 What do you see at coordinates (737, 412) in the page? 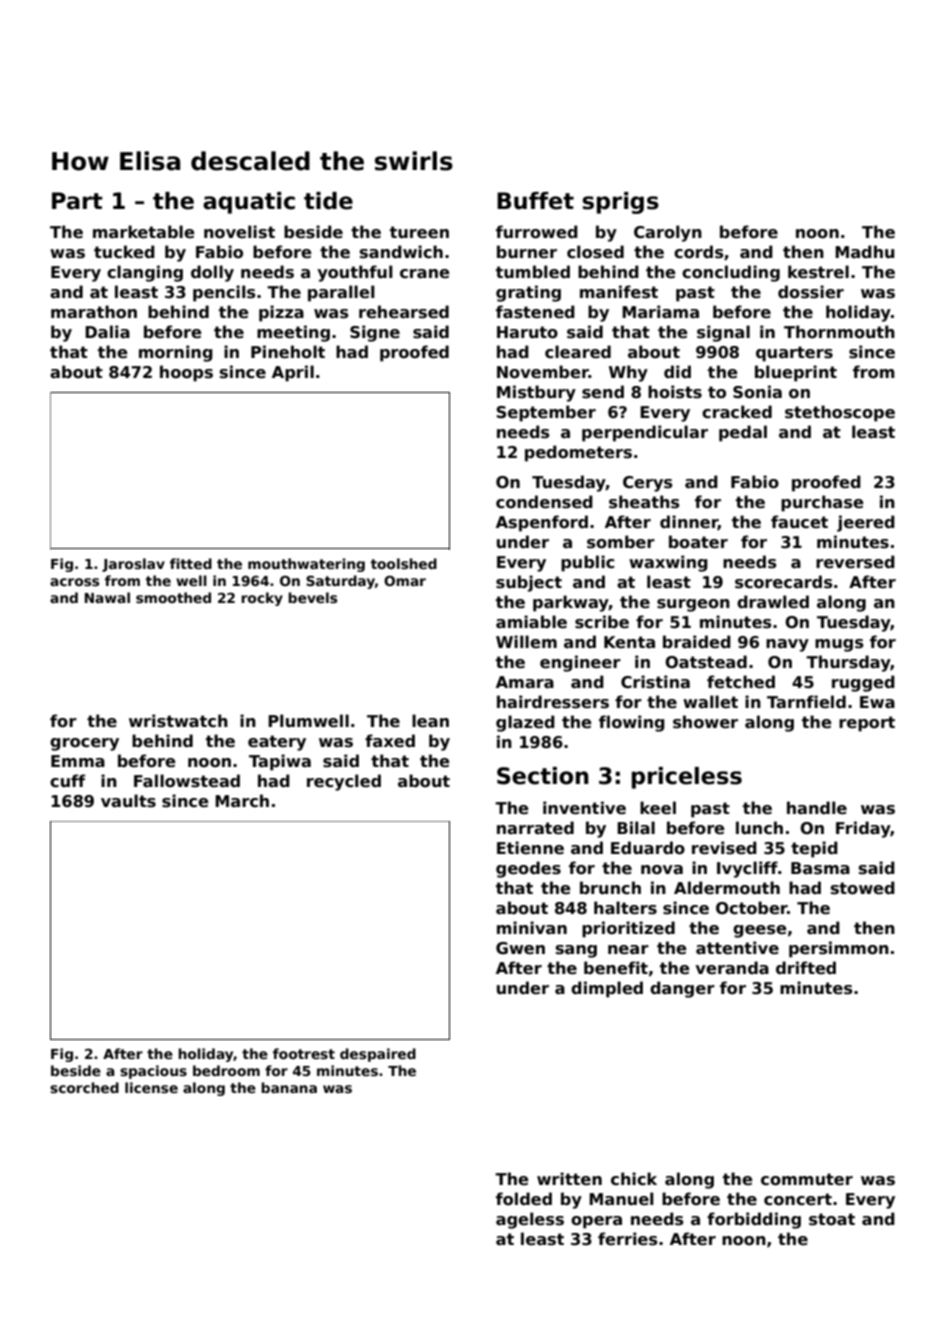
I see `cracked` at bounding box center [737, 412].
